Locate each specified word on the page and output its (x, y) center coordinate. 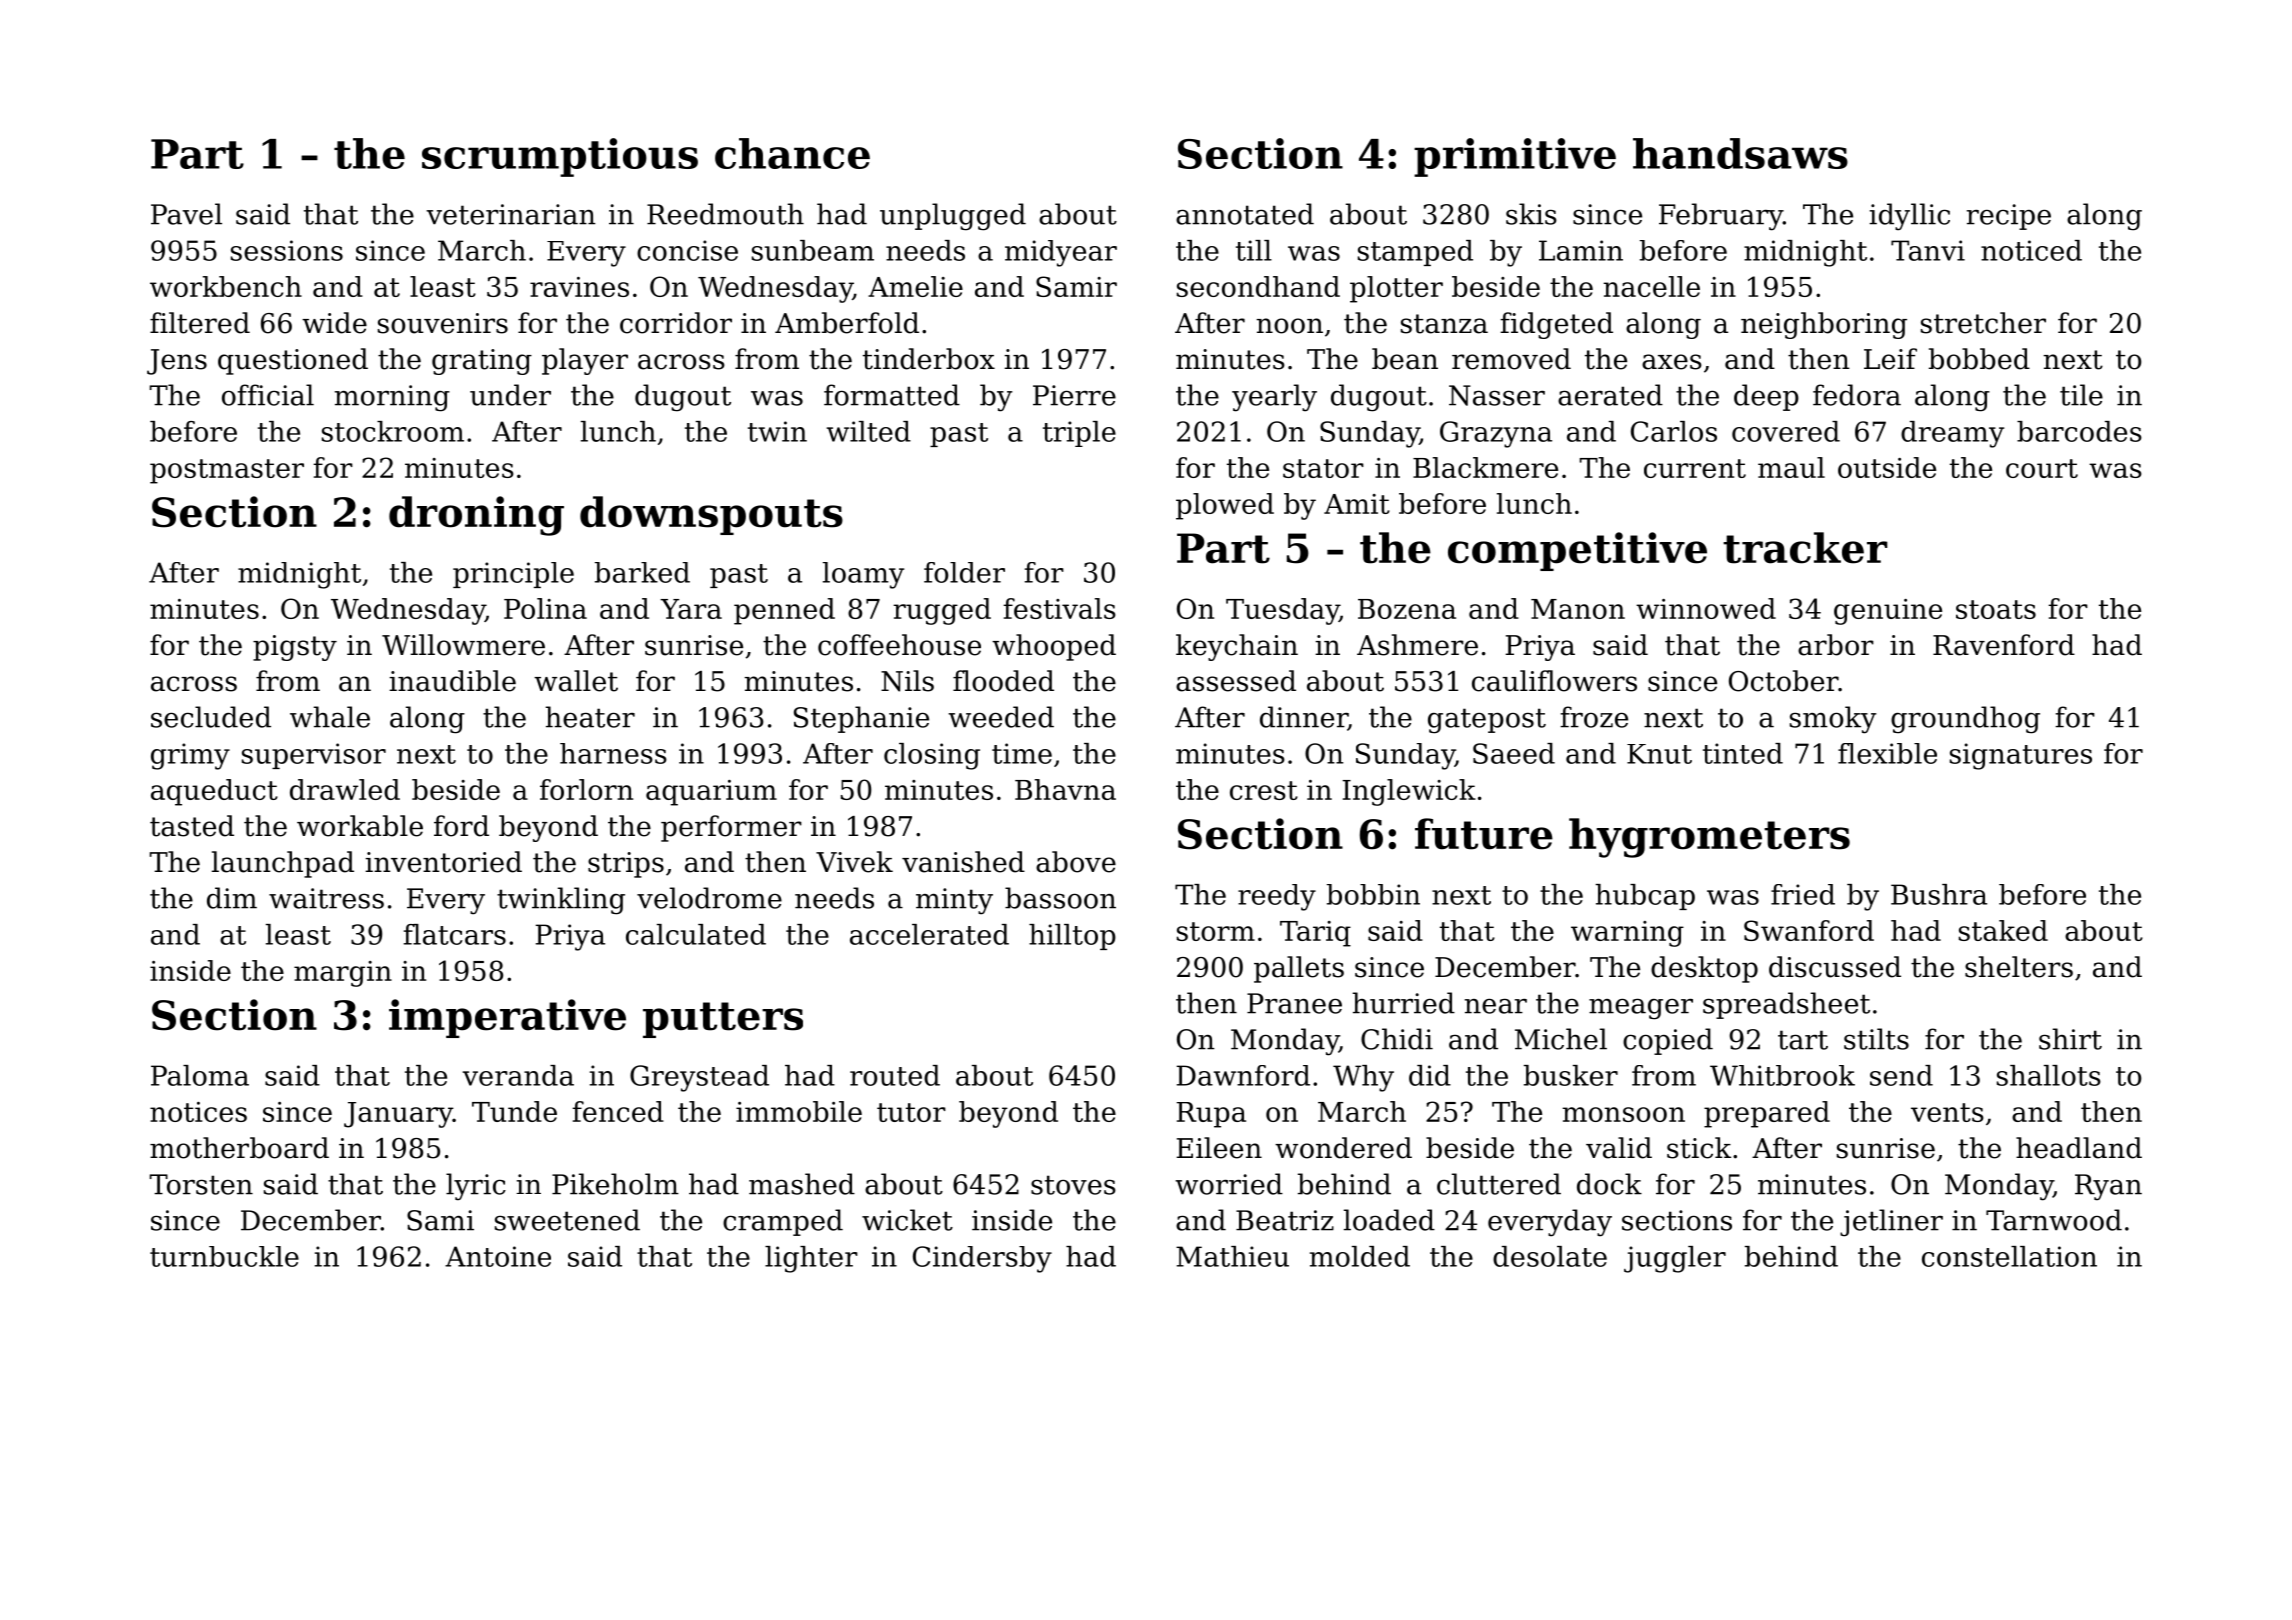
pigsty (295, 648)
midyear (1061, 253)
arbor (1836, 645)
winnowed (1706, 608)
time (1022, 753)
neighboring (1824, 325)
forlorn (586, 789)
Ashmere (1417, 645)
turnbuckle (224, 1256)
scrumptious (560, 157)
